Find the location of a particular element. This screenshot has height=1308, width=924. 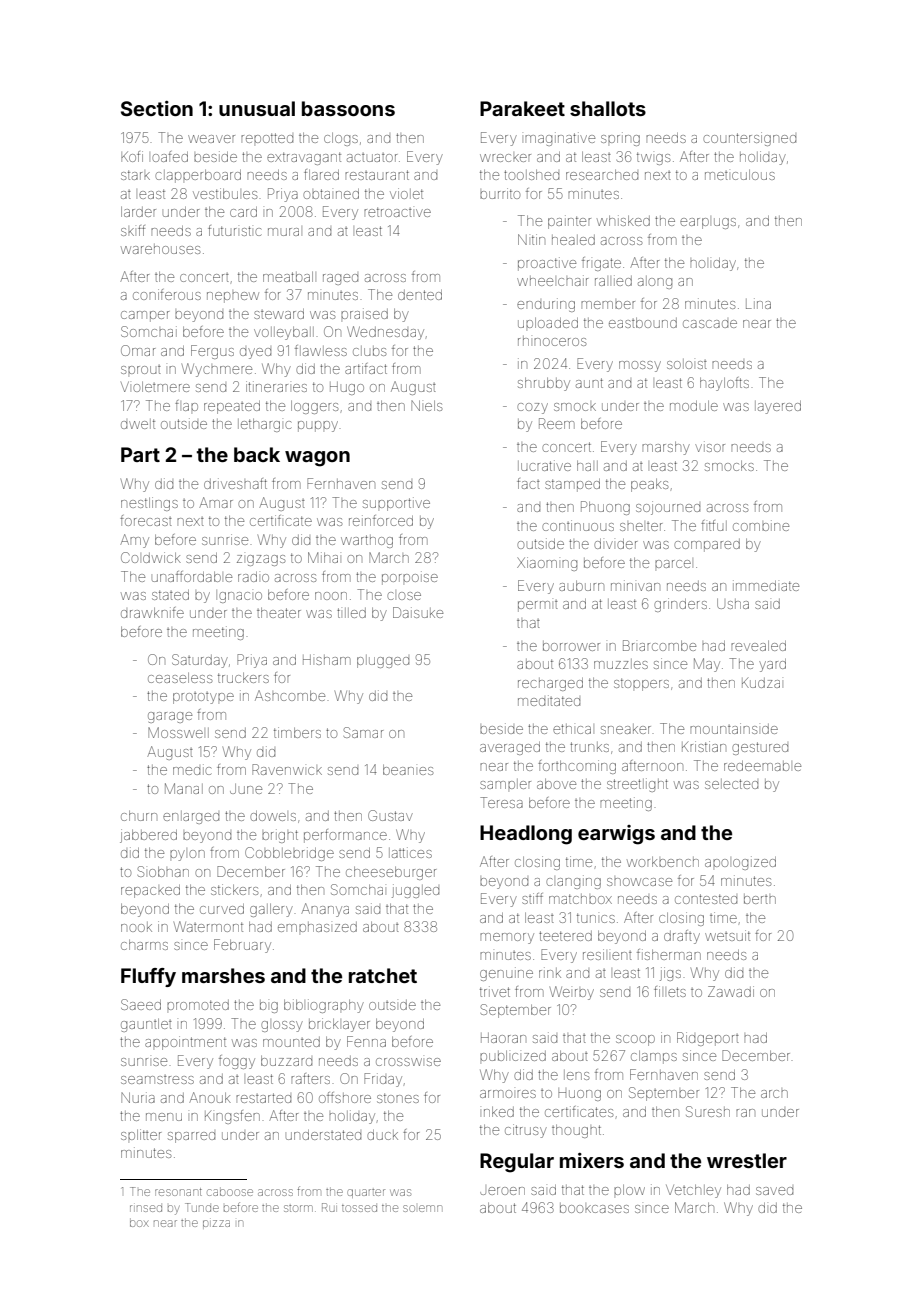

quarter is located at coordinates (366, 1193).
